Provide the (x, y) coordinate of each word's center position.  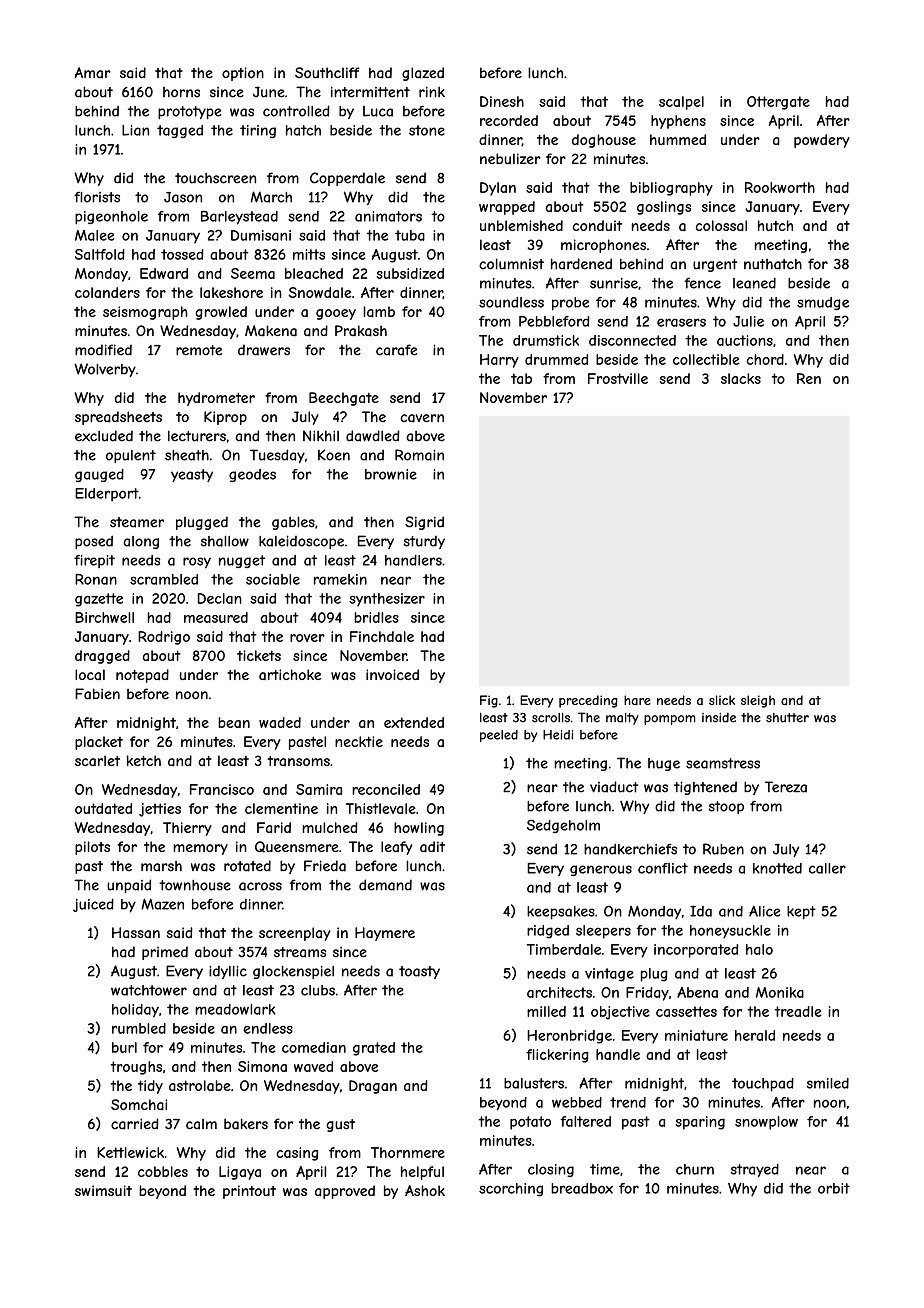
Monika (780, 992)
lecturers (197, 436)
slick (722, 700)
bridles (377, 617)
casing (297, 1154)
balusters (534, 1083)
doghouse (604, 141)
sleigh (758, 701)
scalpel (681, 103)
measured (216, 617)
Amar (92, 72)
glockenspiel (293, 972)
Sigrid (424, 523)
